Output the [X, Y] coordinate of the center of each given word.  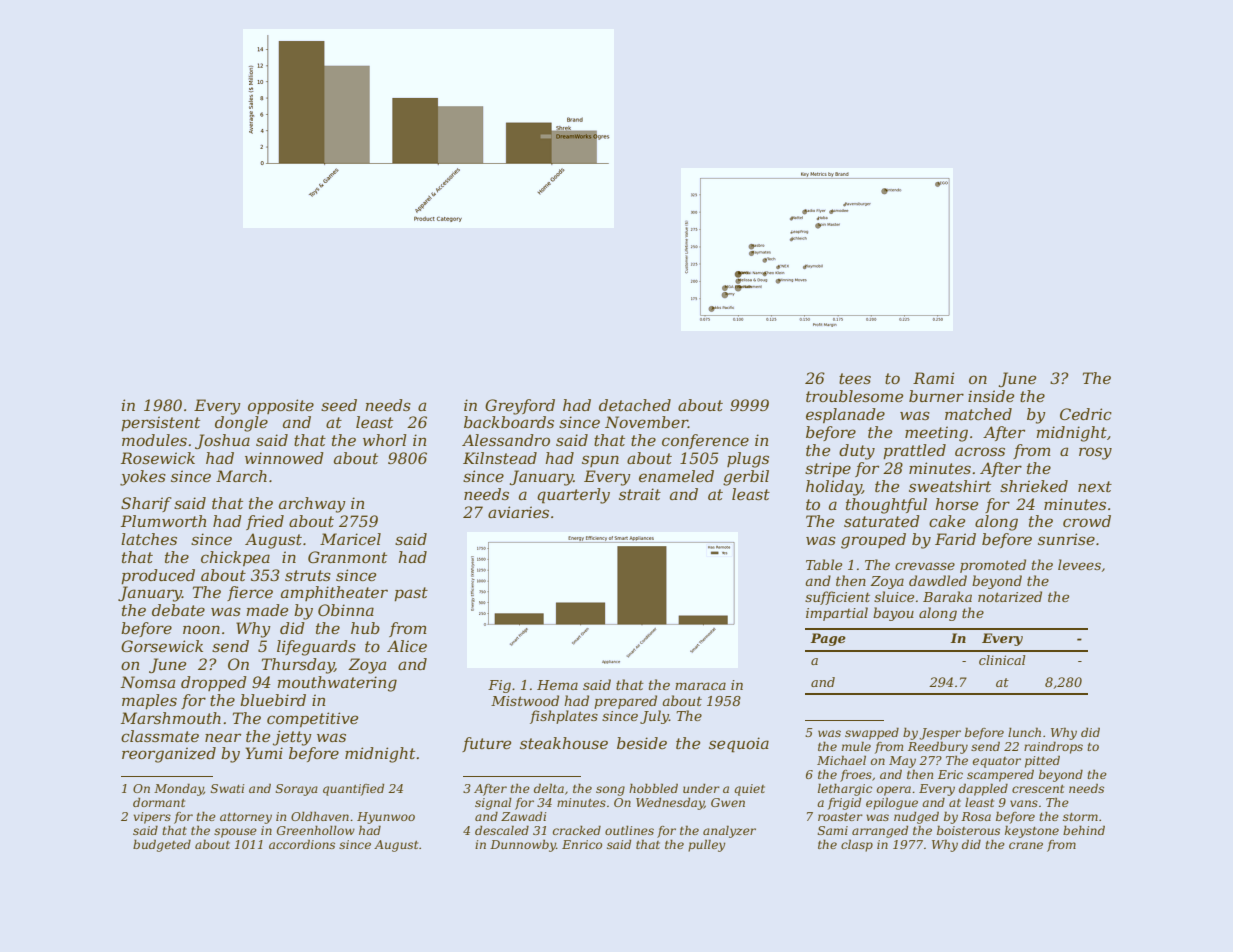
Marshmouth [171, 718]
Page [828, 639]
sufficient [837, 598]
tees [855, 378]
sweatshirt [950, 486]
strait [640, 494]
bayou [893, 614]
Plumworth [163, 521]
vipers [152, 818]
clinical [1002, 660]
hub [365, 628]
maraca [700, 686]
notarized [1010, 597]
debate [178, 610]
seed [339, 405]
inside [991, 396]
